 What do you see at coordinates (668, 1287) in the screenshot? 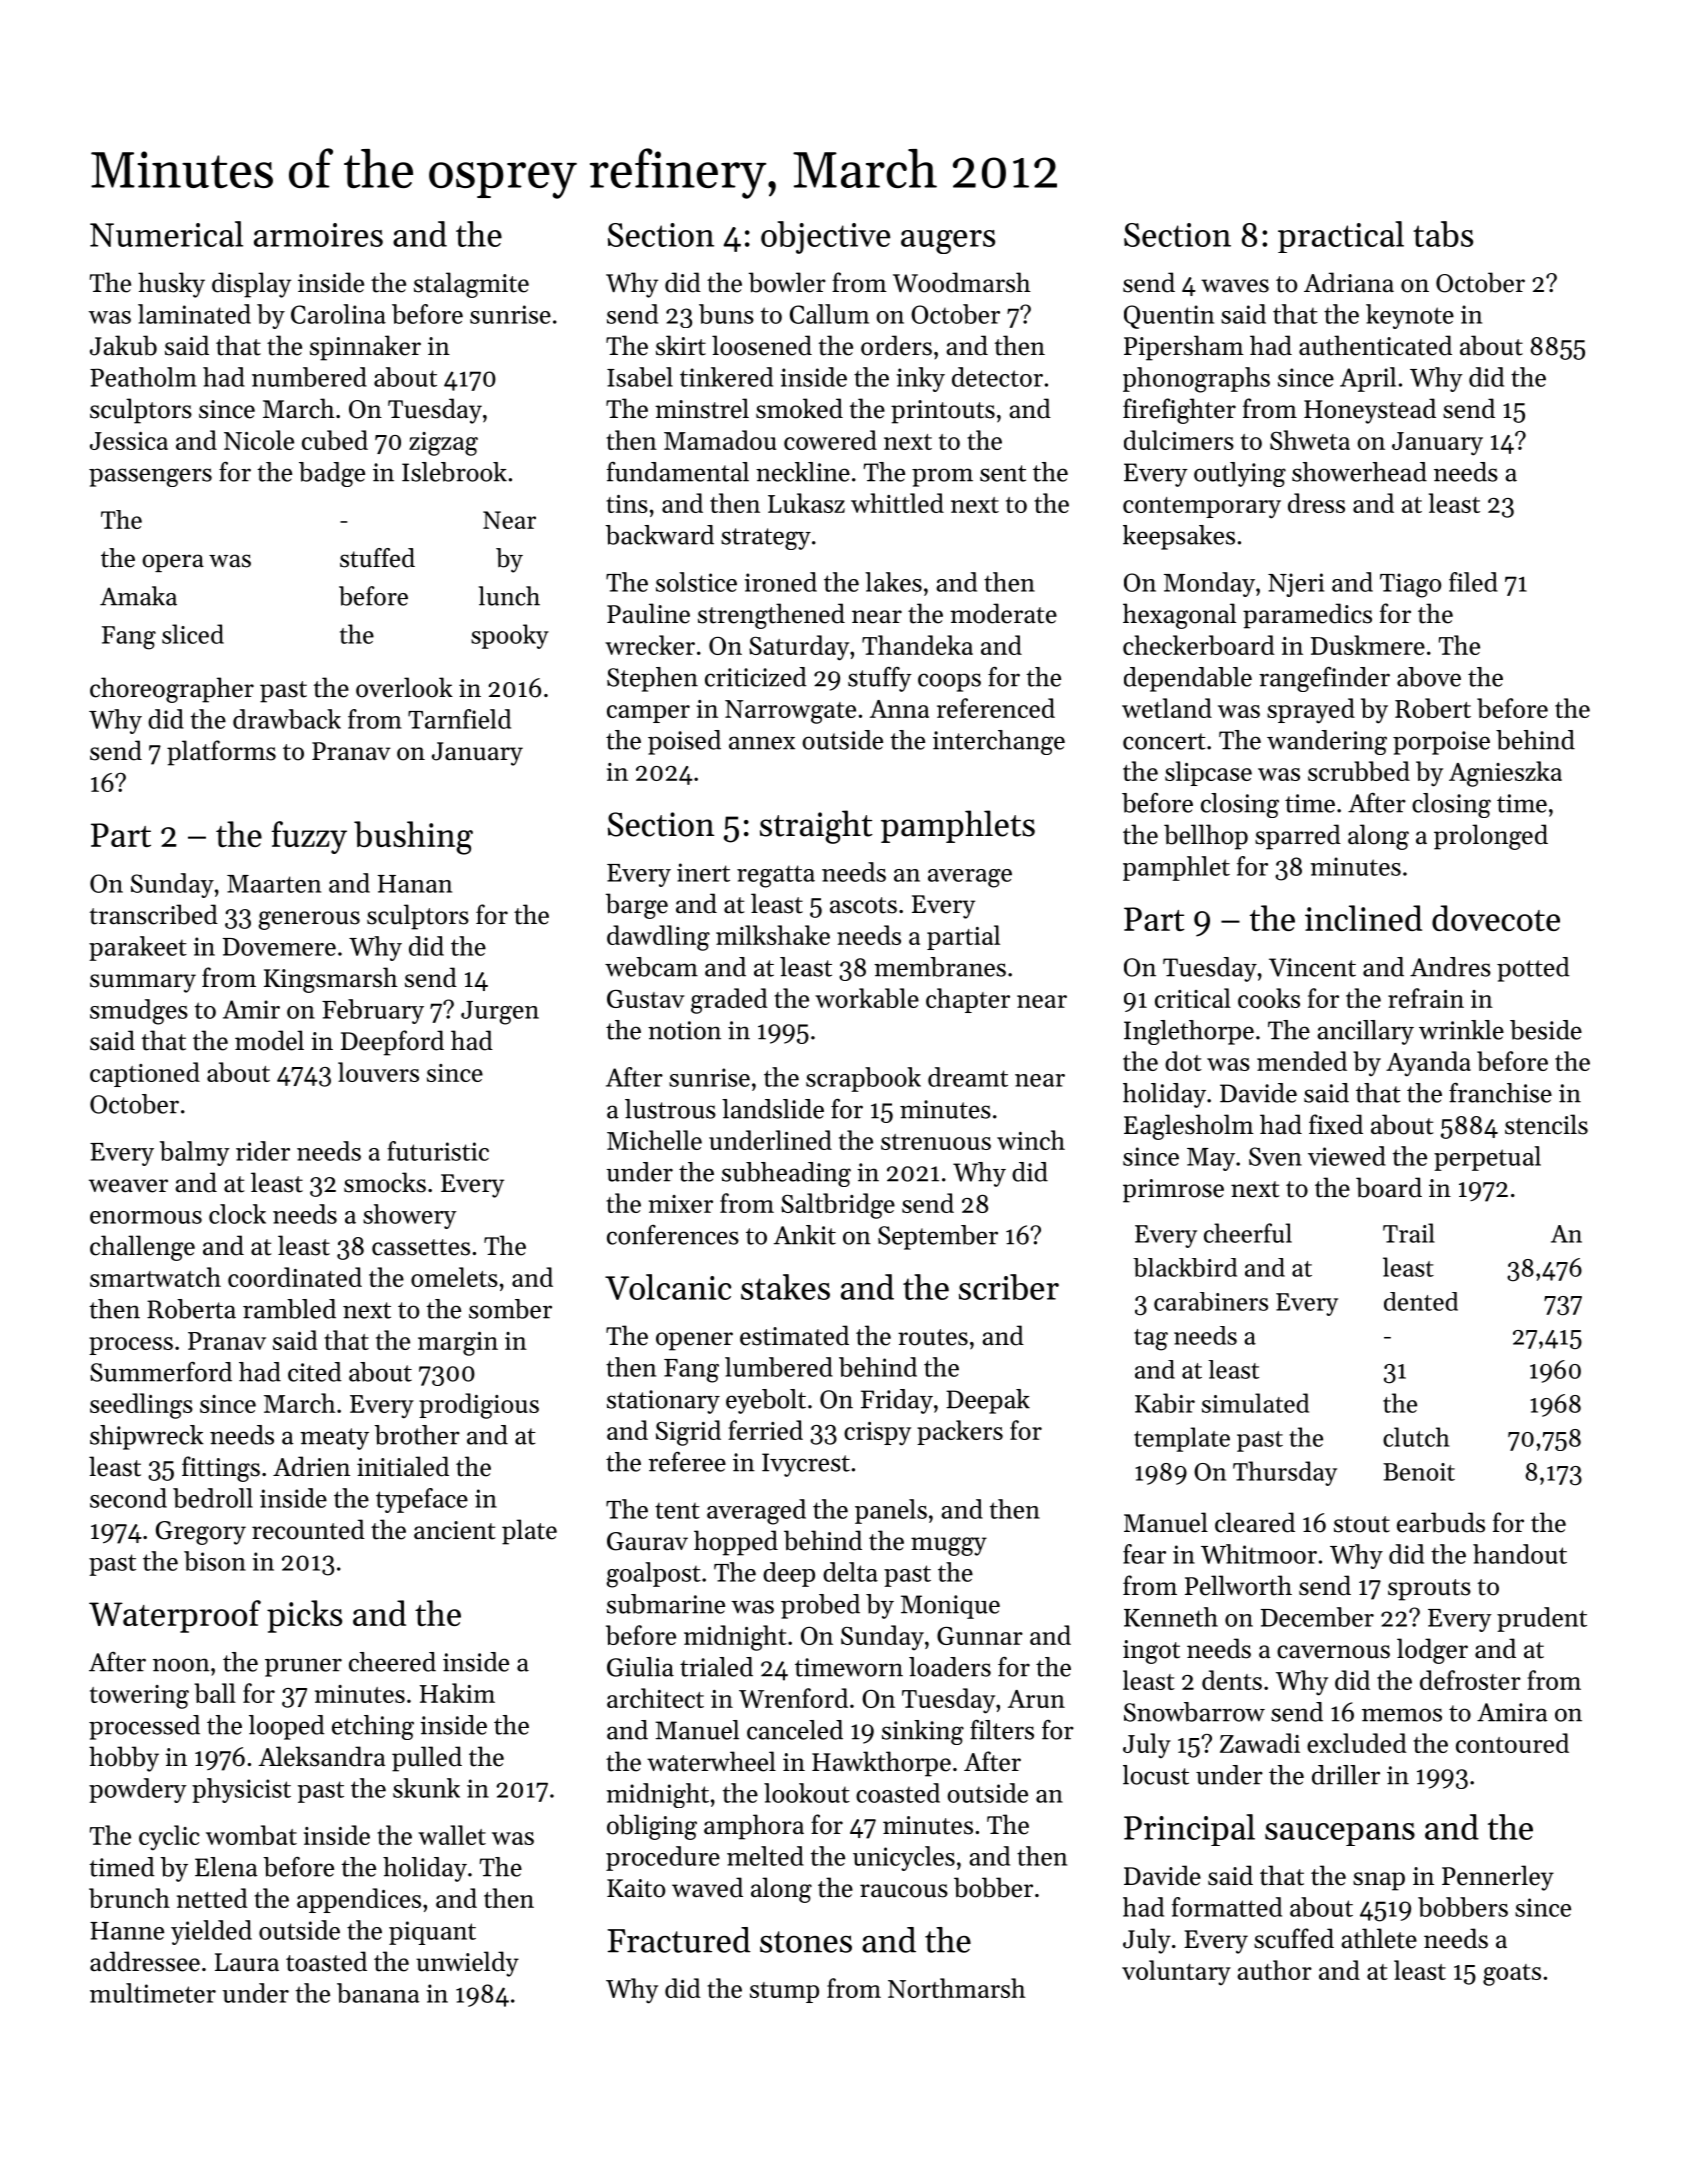
I see `Volcanic` at bounding box center [668, 1287].
